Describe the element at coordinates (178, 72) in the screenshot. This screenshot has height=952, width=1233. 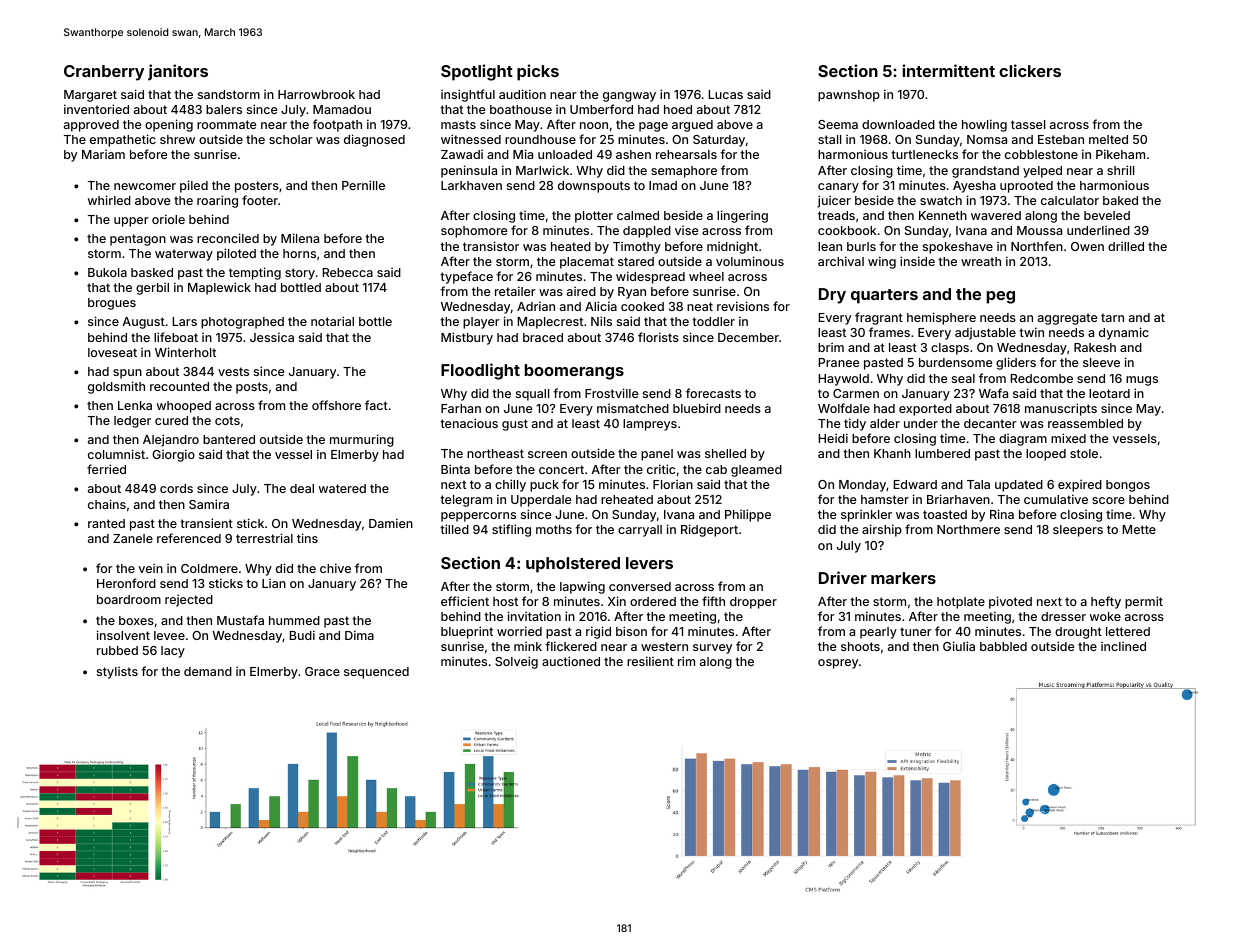
I see `janitors` at that location.
